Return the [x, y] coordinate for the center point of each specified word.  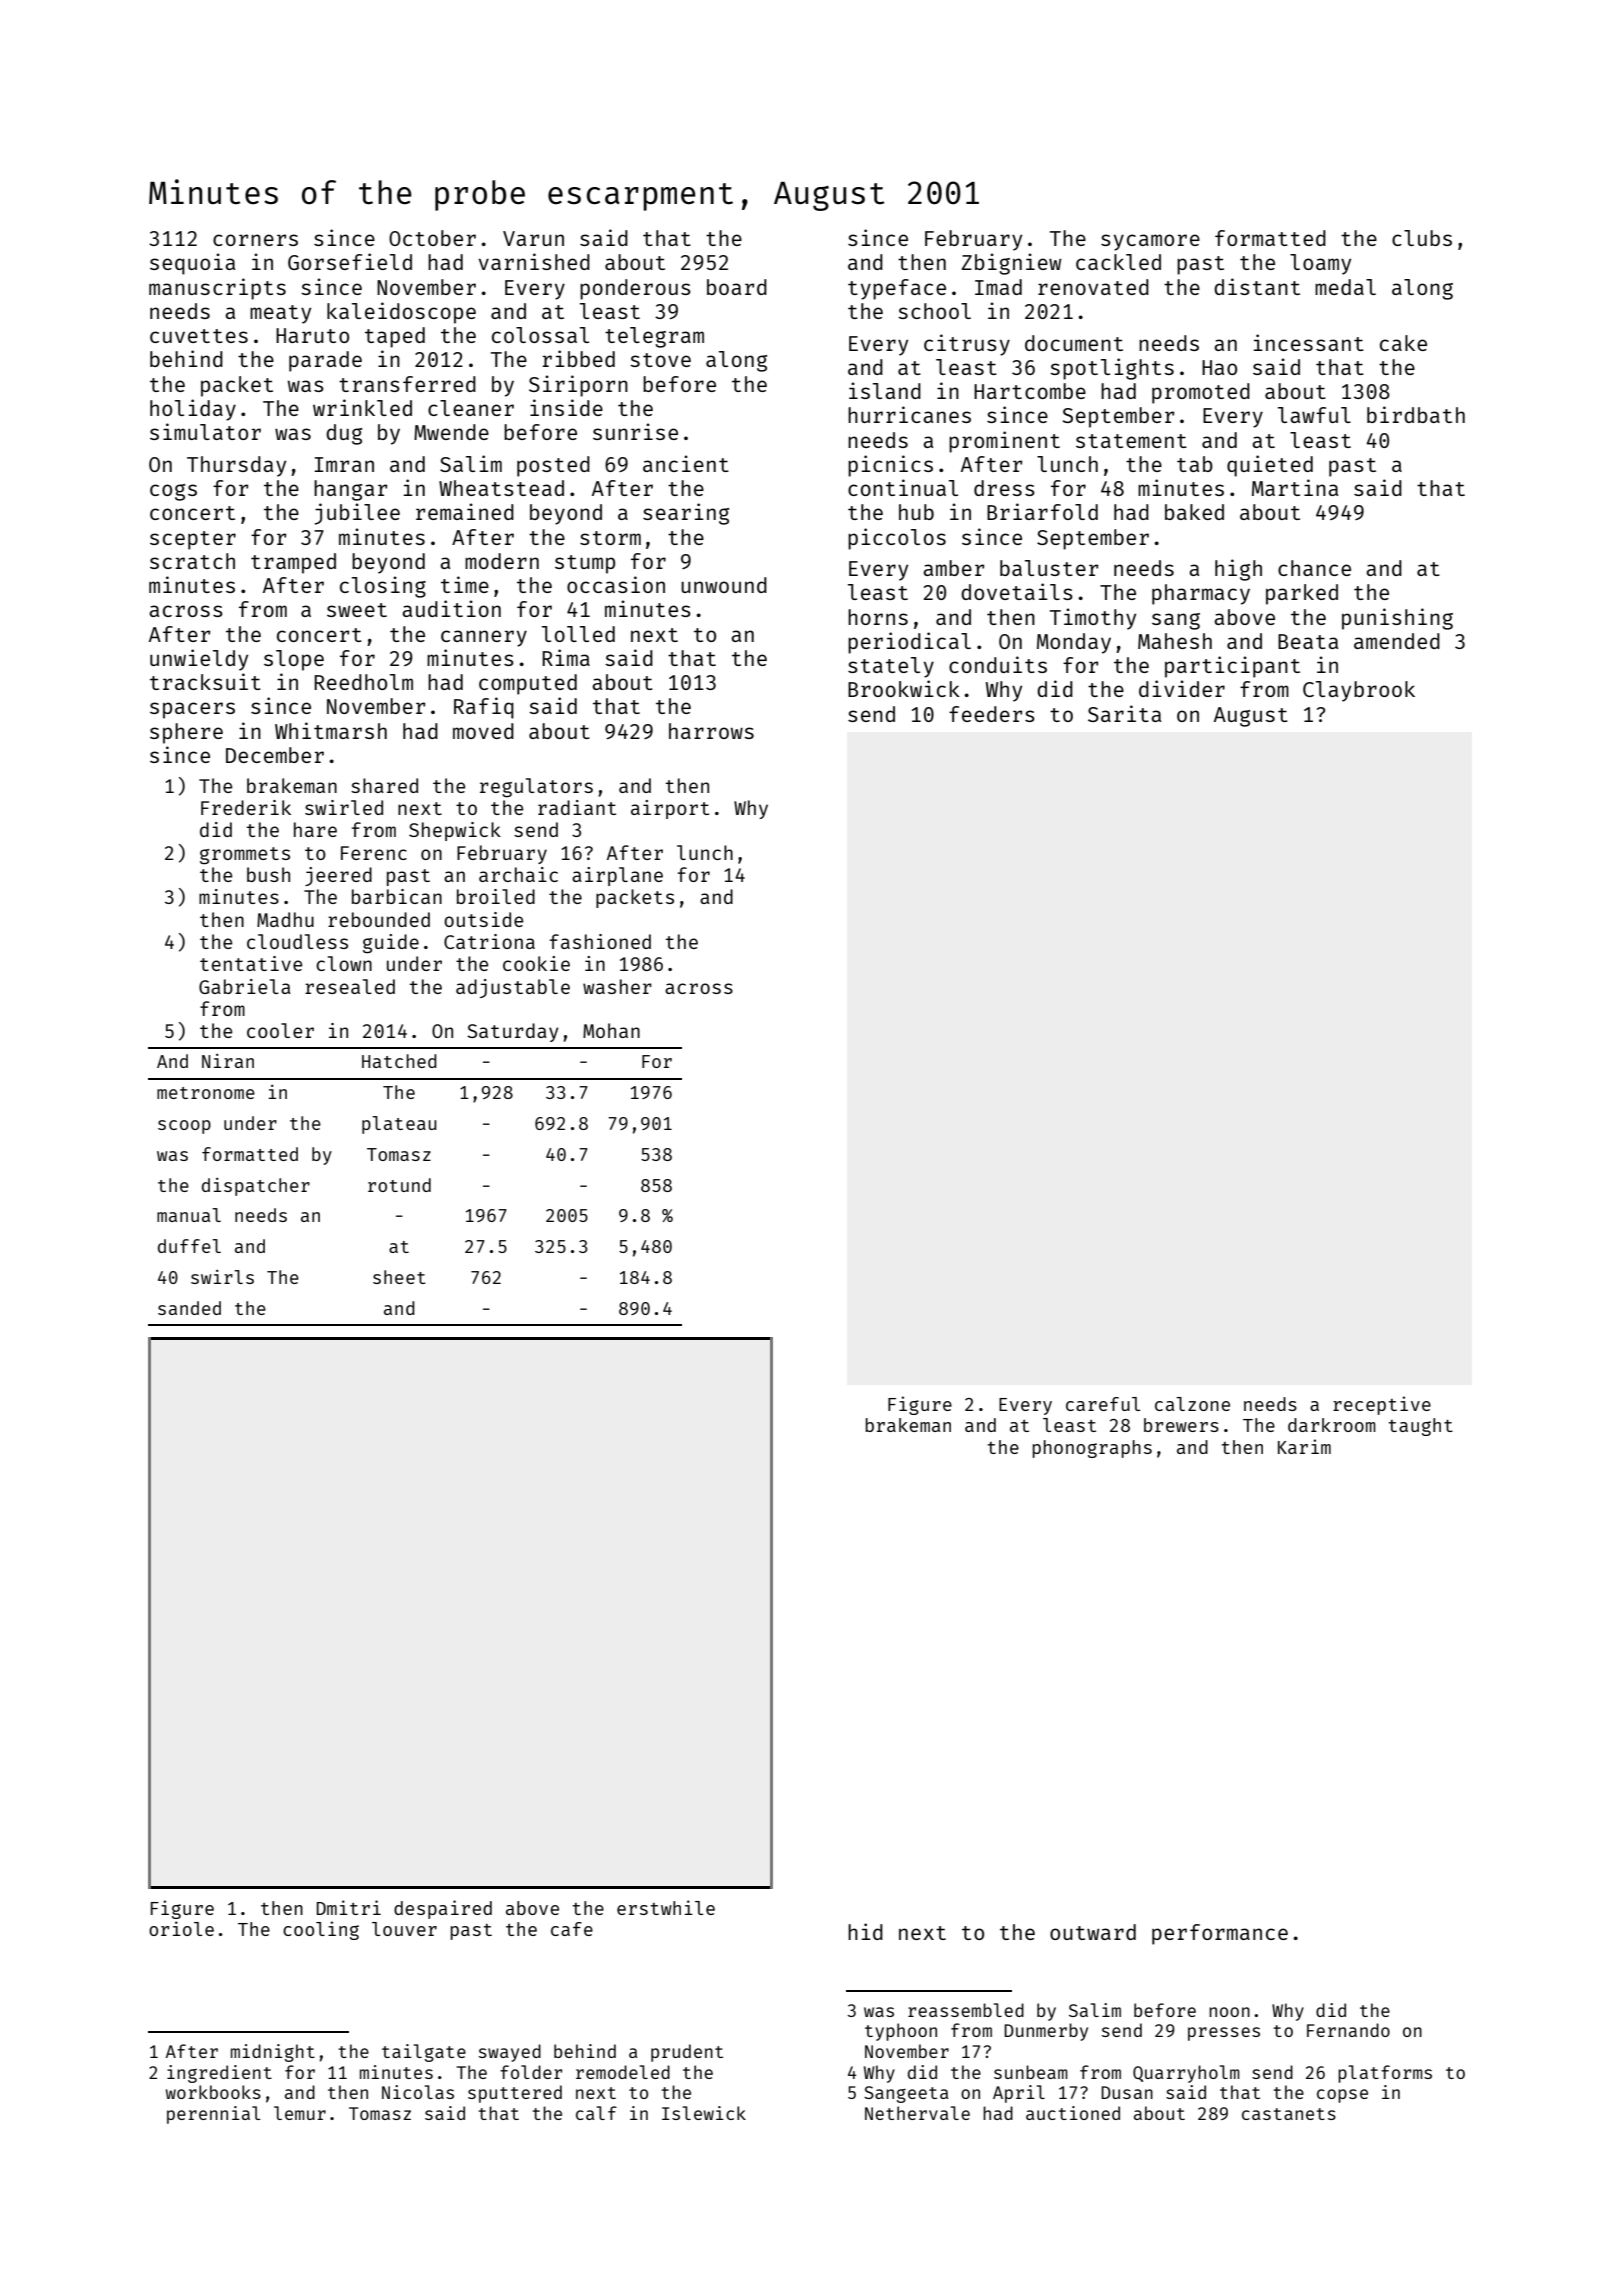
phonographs [1092, 1449]
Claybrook [1359, 691]
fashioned [600, 941]
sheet [399, 1277]
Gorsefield [350, 261]
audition [451, 608]
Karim [1304, 1446]
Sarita [1124, 713]
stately [891, 667]
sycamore [1150, 242]
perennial [214, 2115]
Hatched [399, 1061]
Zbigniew [1011, 264]
